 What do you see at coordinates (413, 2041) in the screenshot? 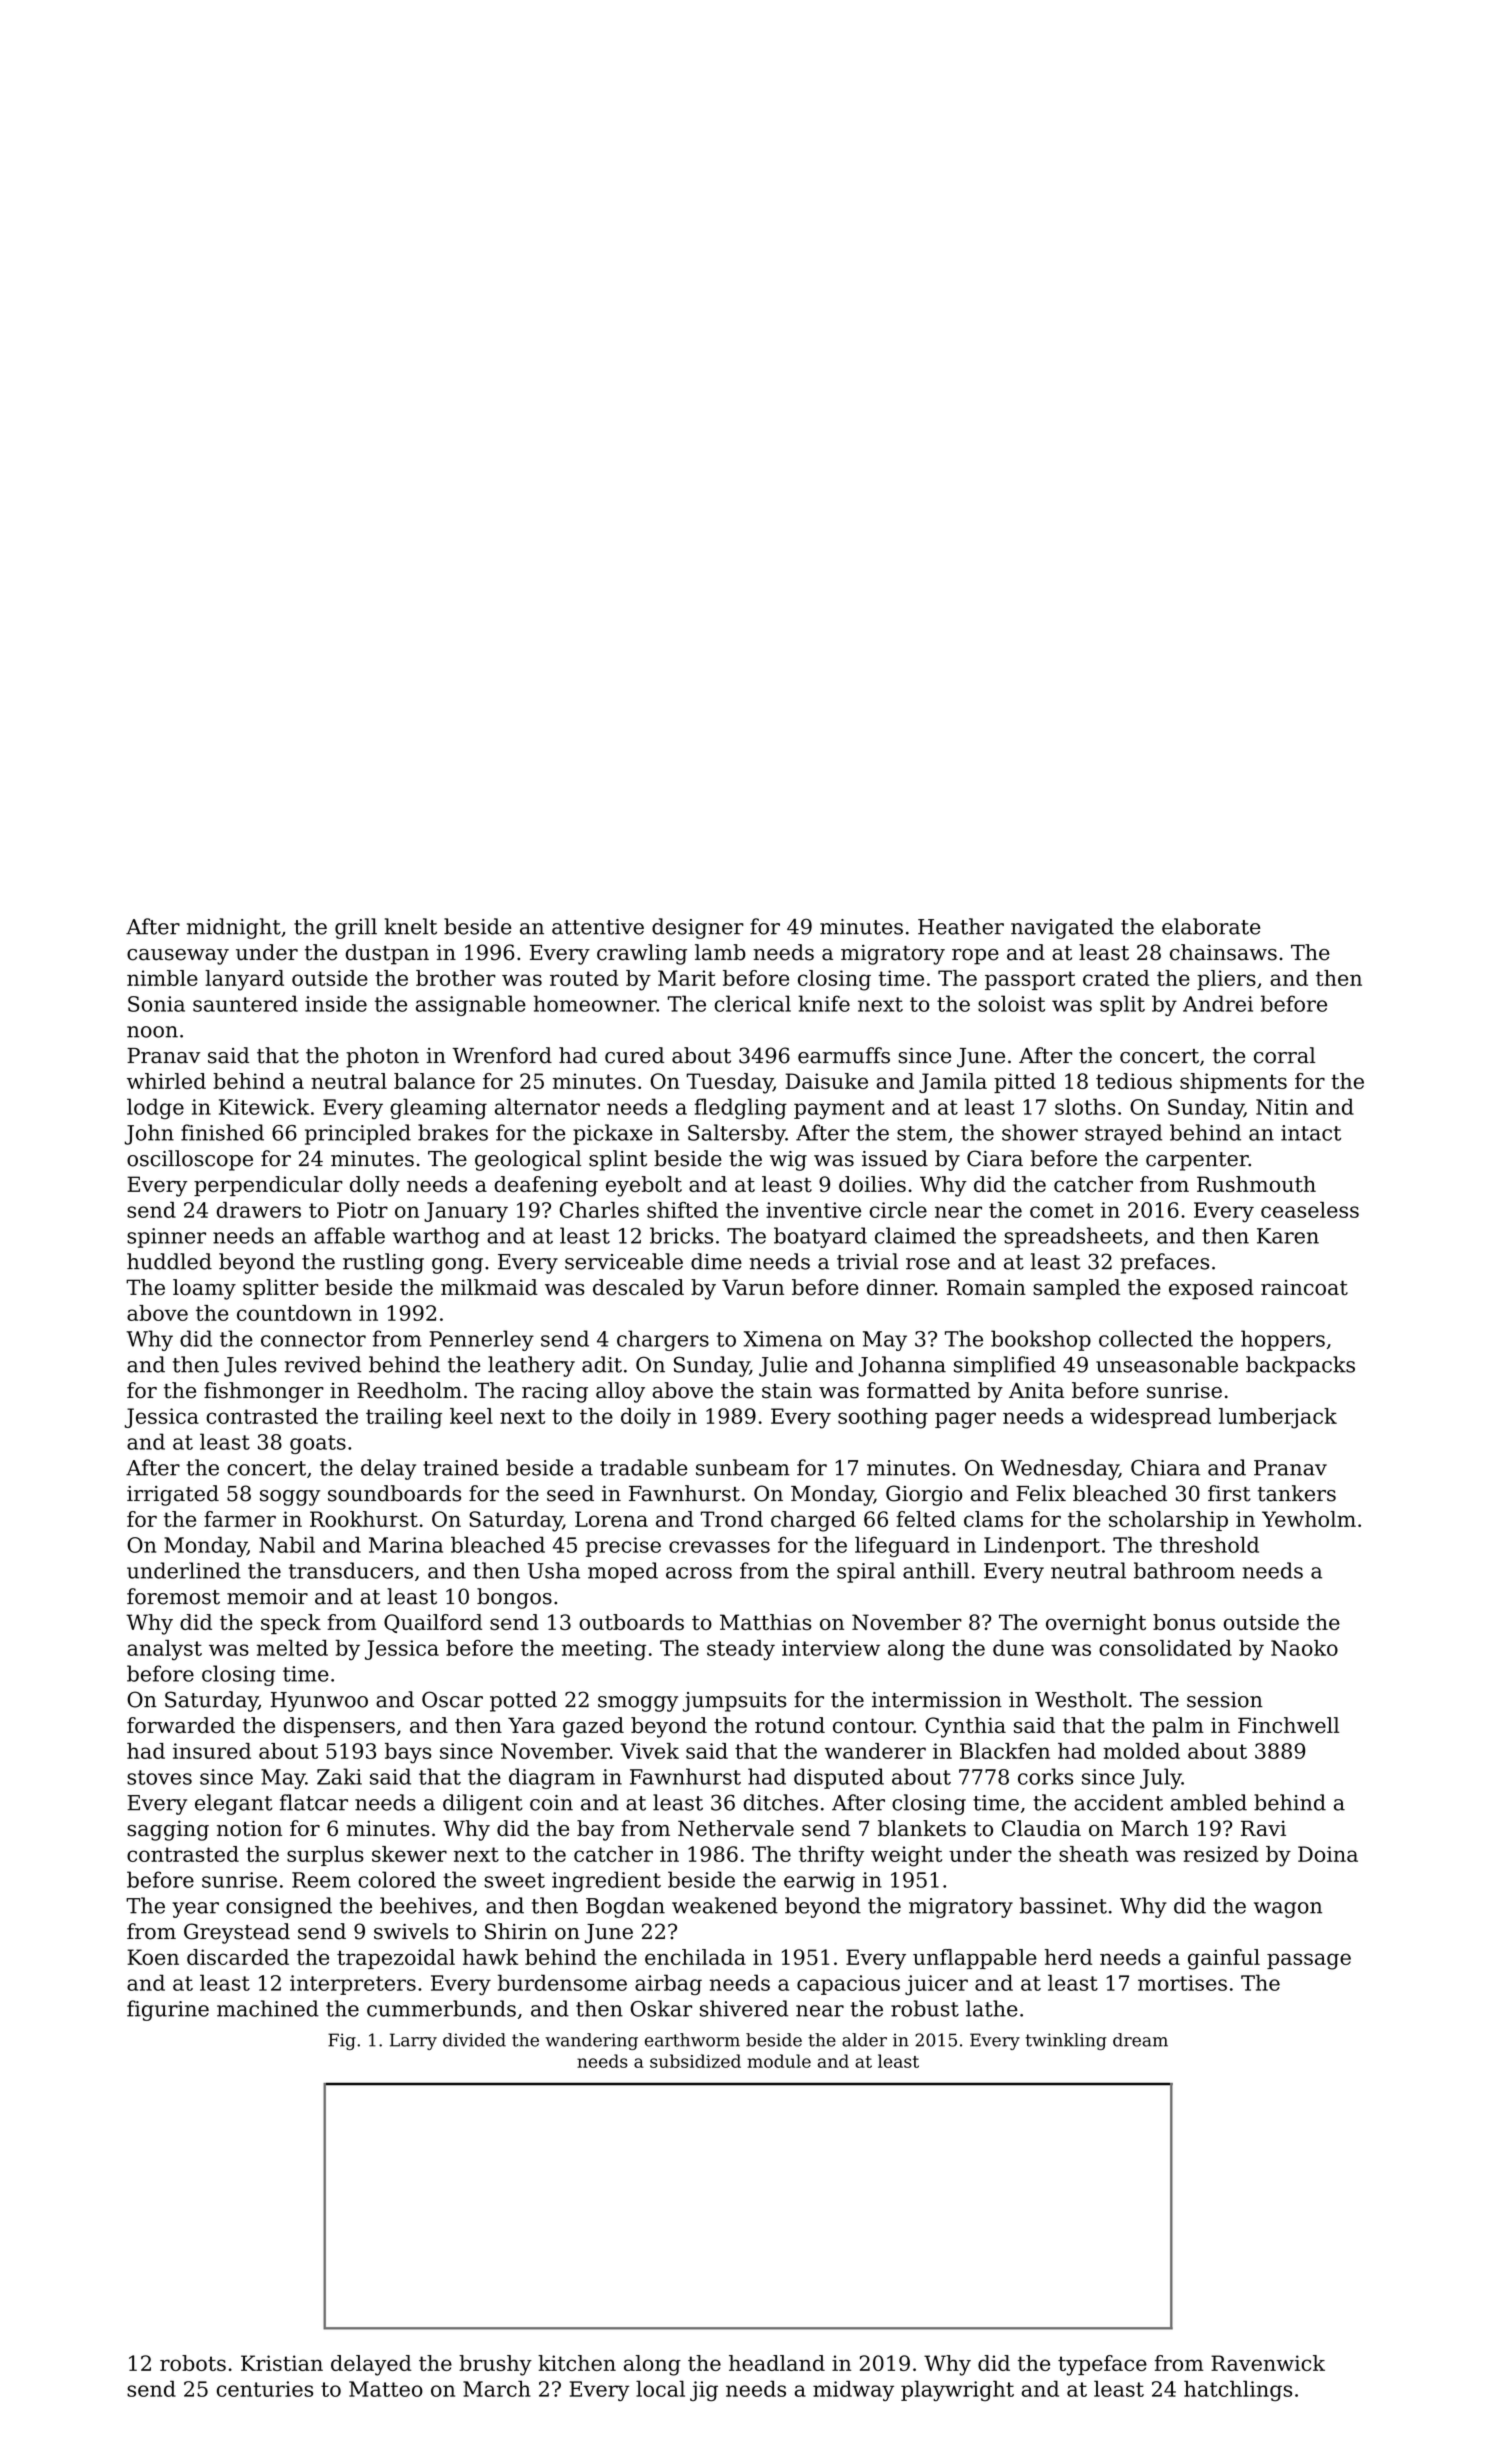
I see `Larry` at bounding box center [413, 2041].
